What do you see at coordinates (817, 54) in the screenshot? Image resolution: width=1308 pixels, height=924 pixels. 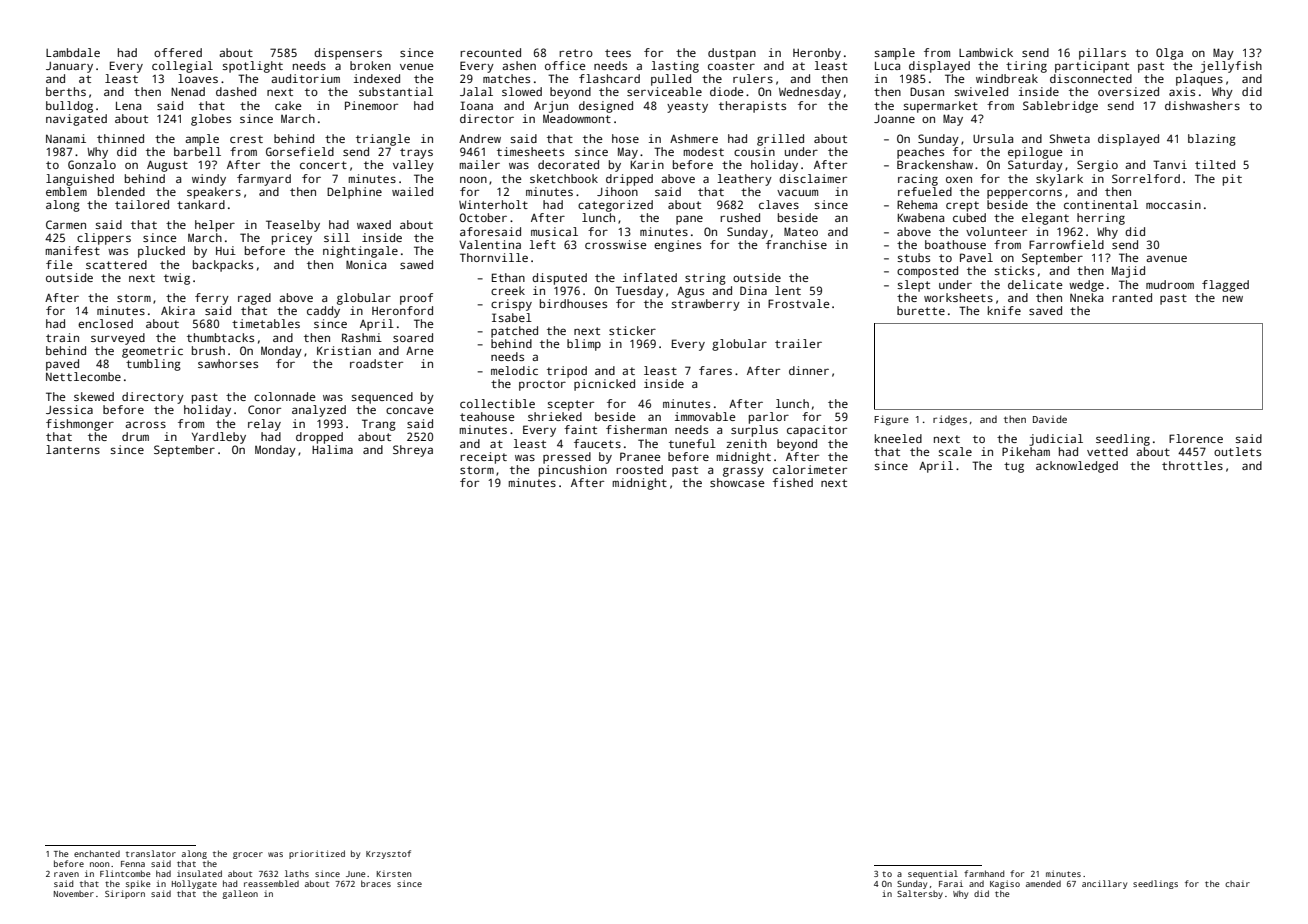 I see `Heronby` at bounding box center [817, 54].
